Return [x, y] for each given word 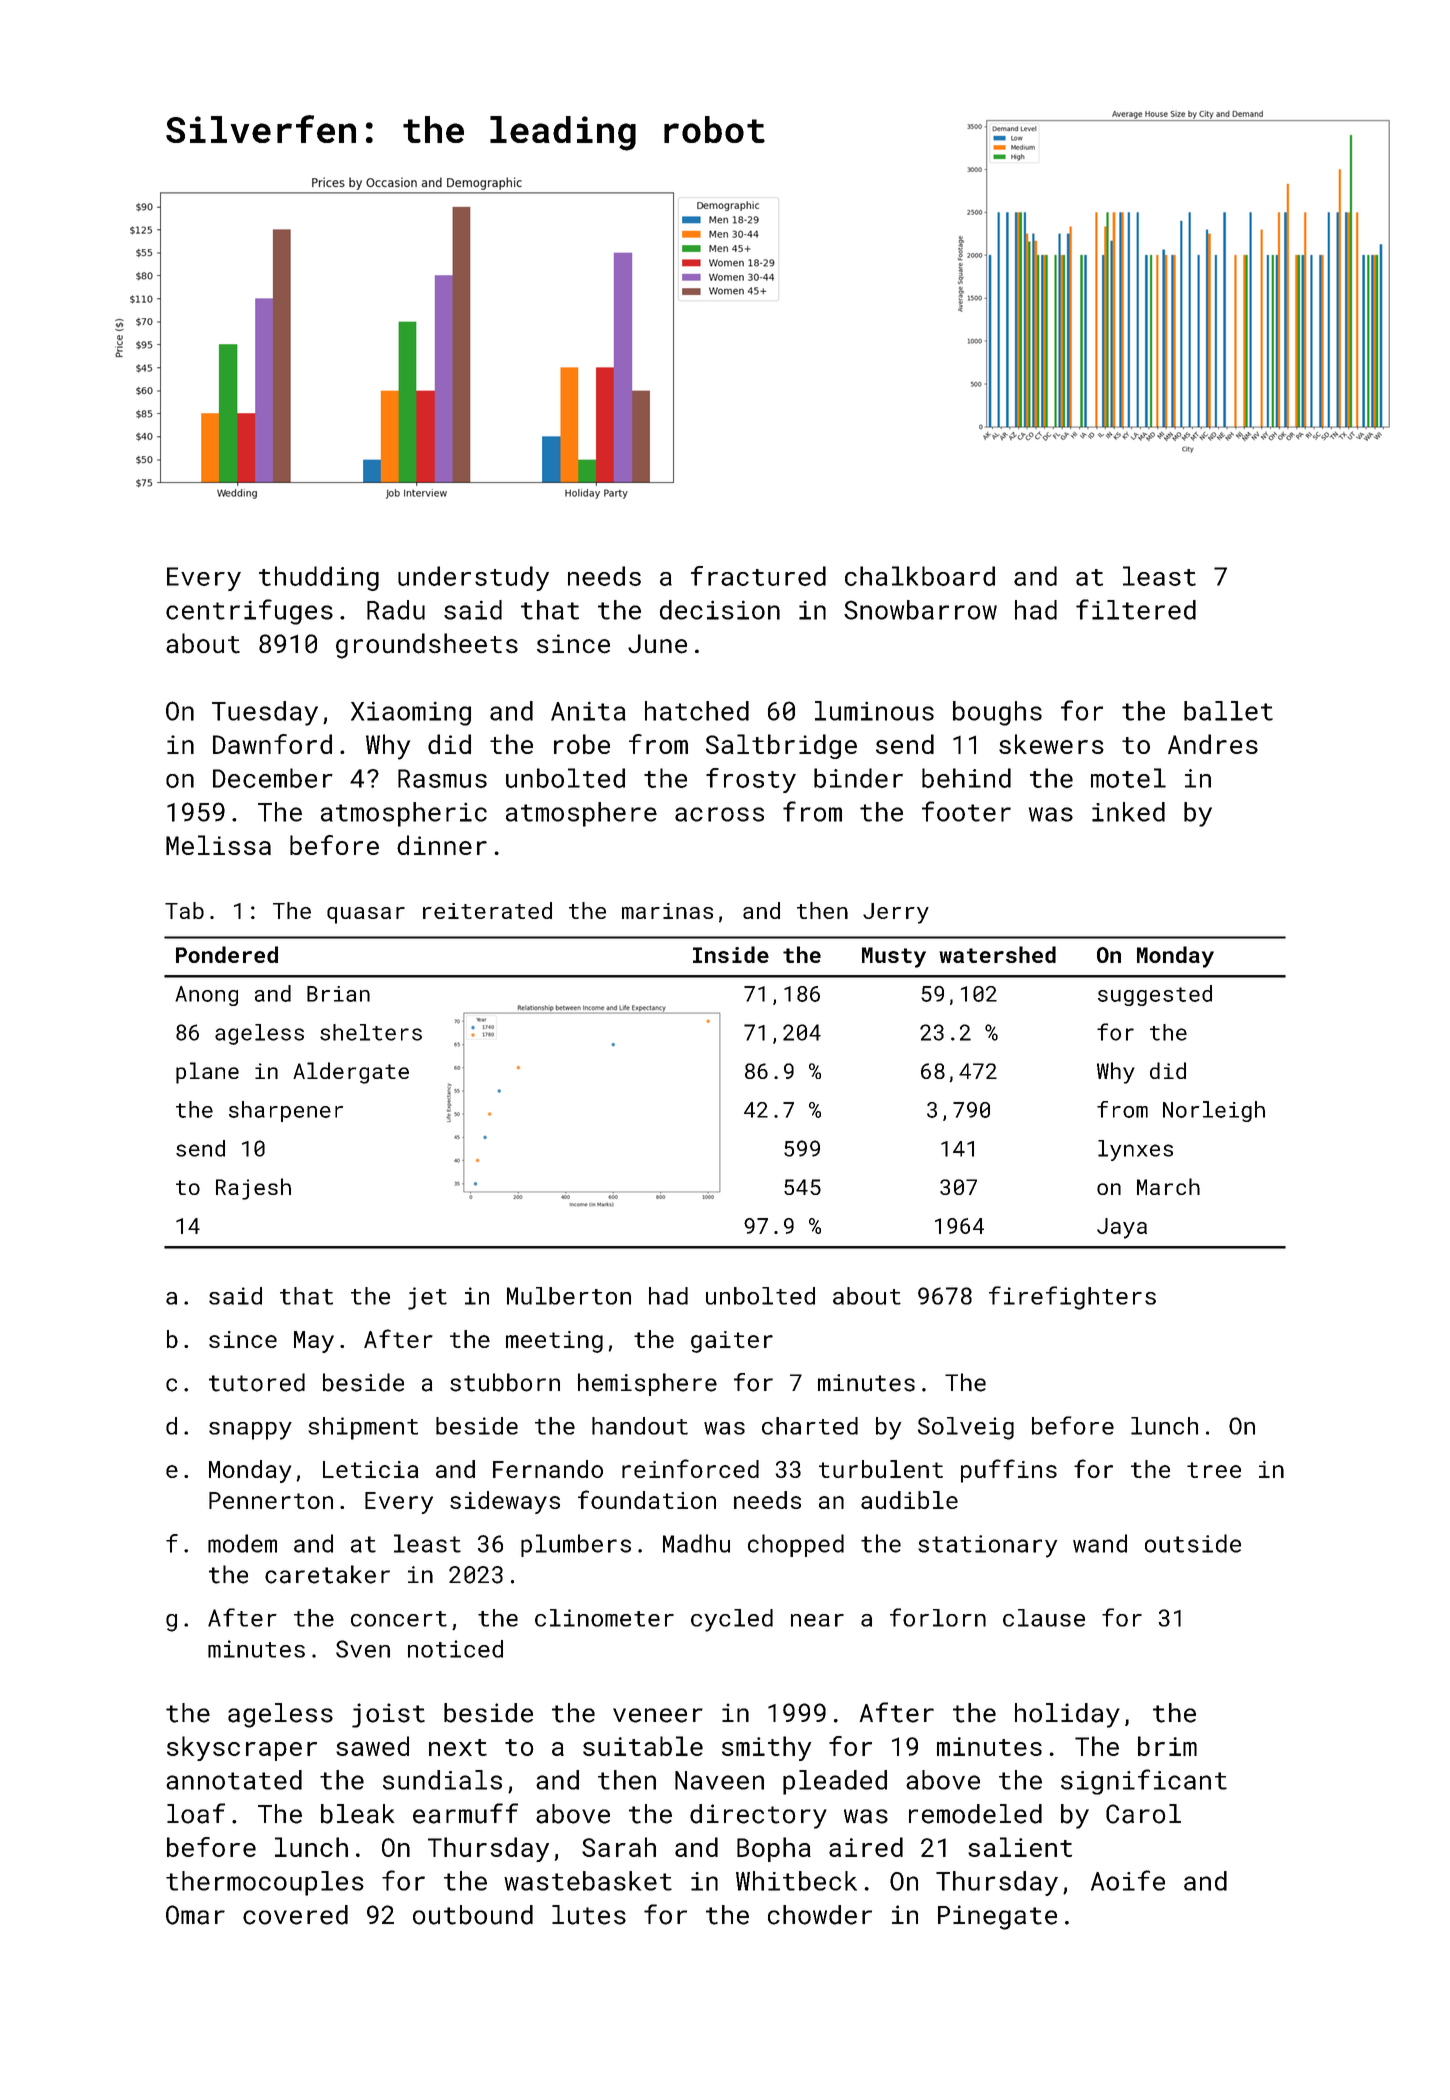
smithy [767, 1748]
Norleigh [1214, 1111]
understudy [473, 578]
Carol [1143, 1814]
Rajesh [253, 1189]
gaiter [732, 1342]
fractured [758, 576]
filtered [1136, 609]
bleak [357, 1814]
